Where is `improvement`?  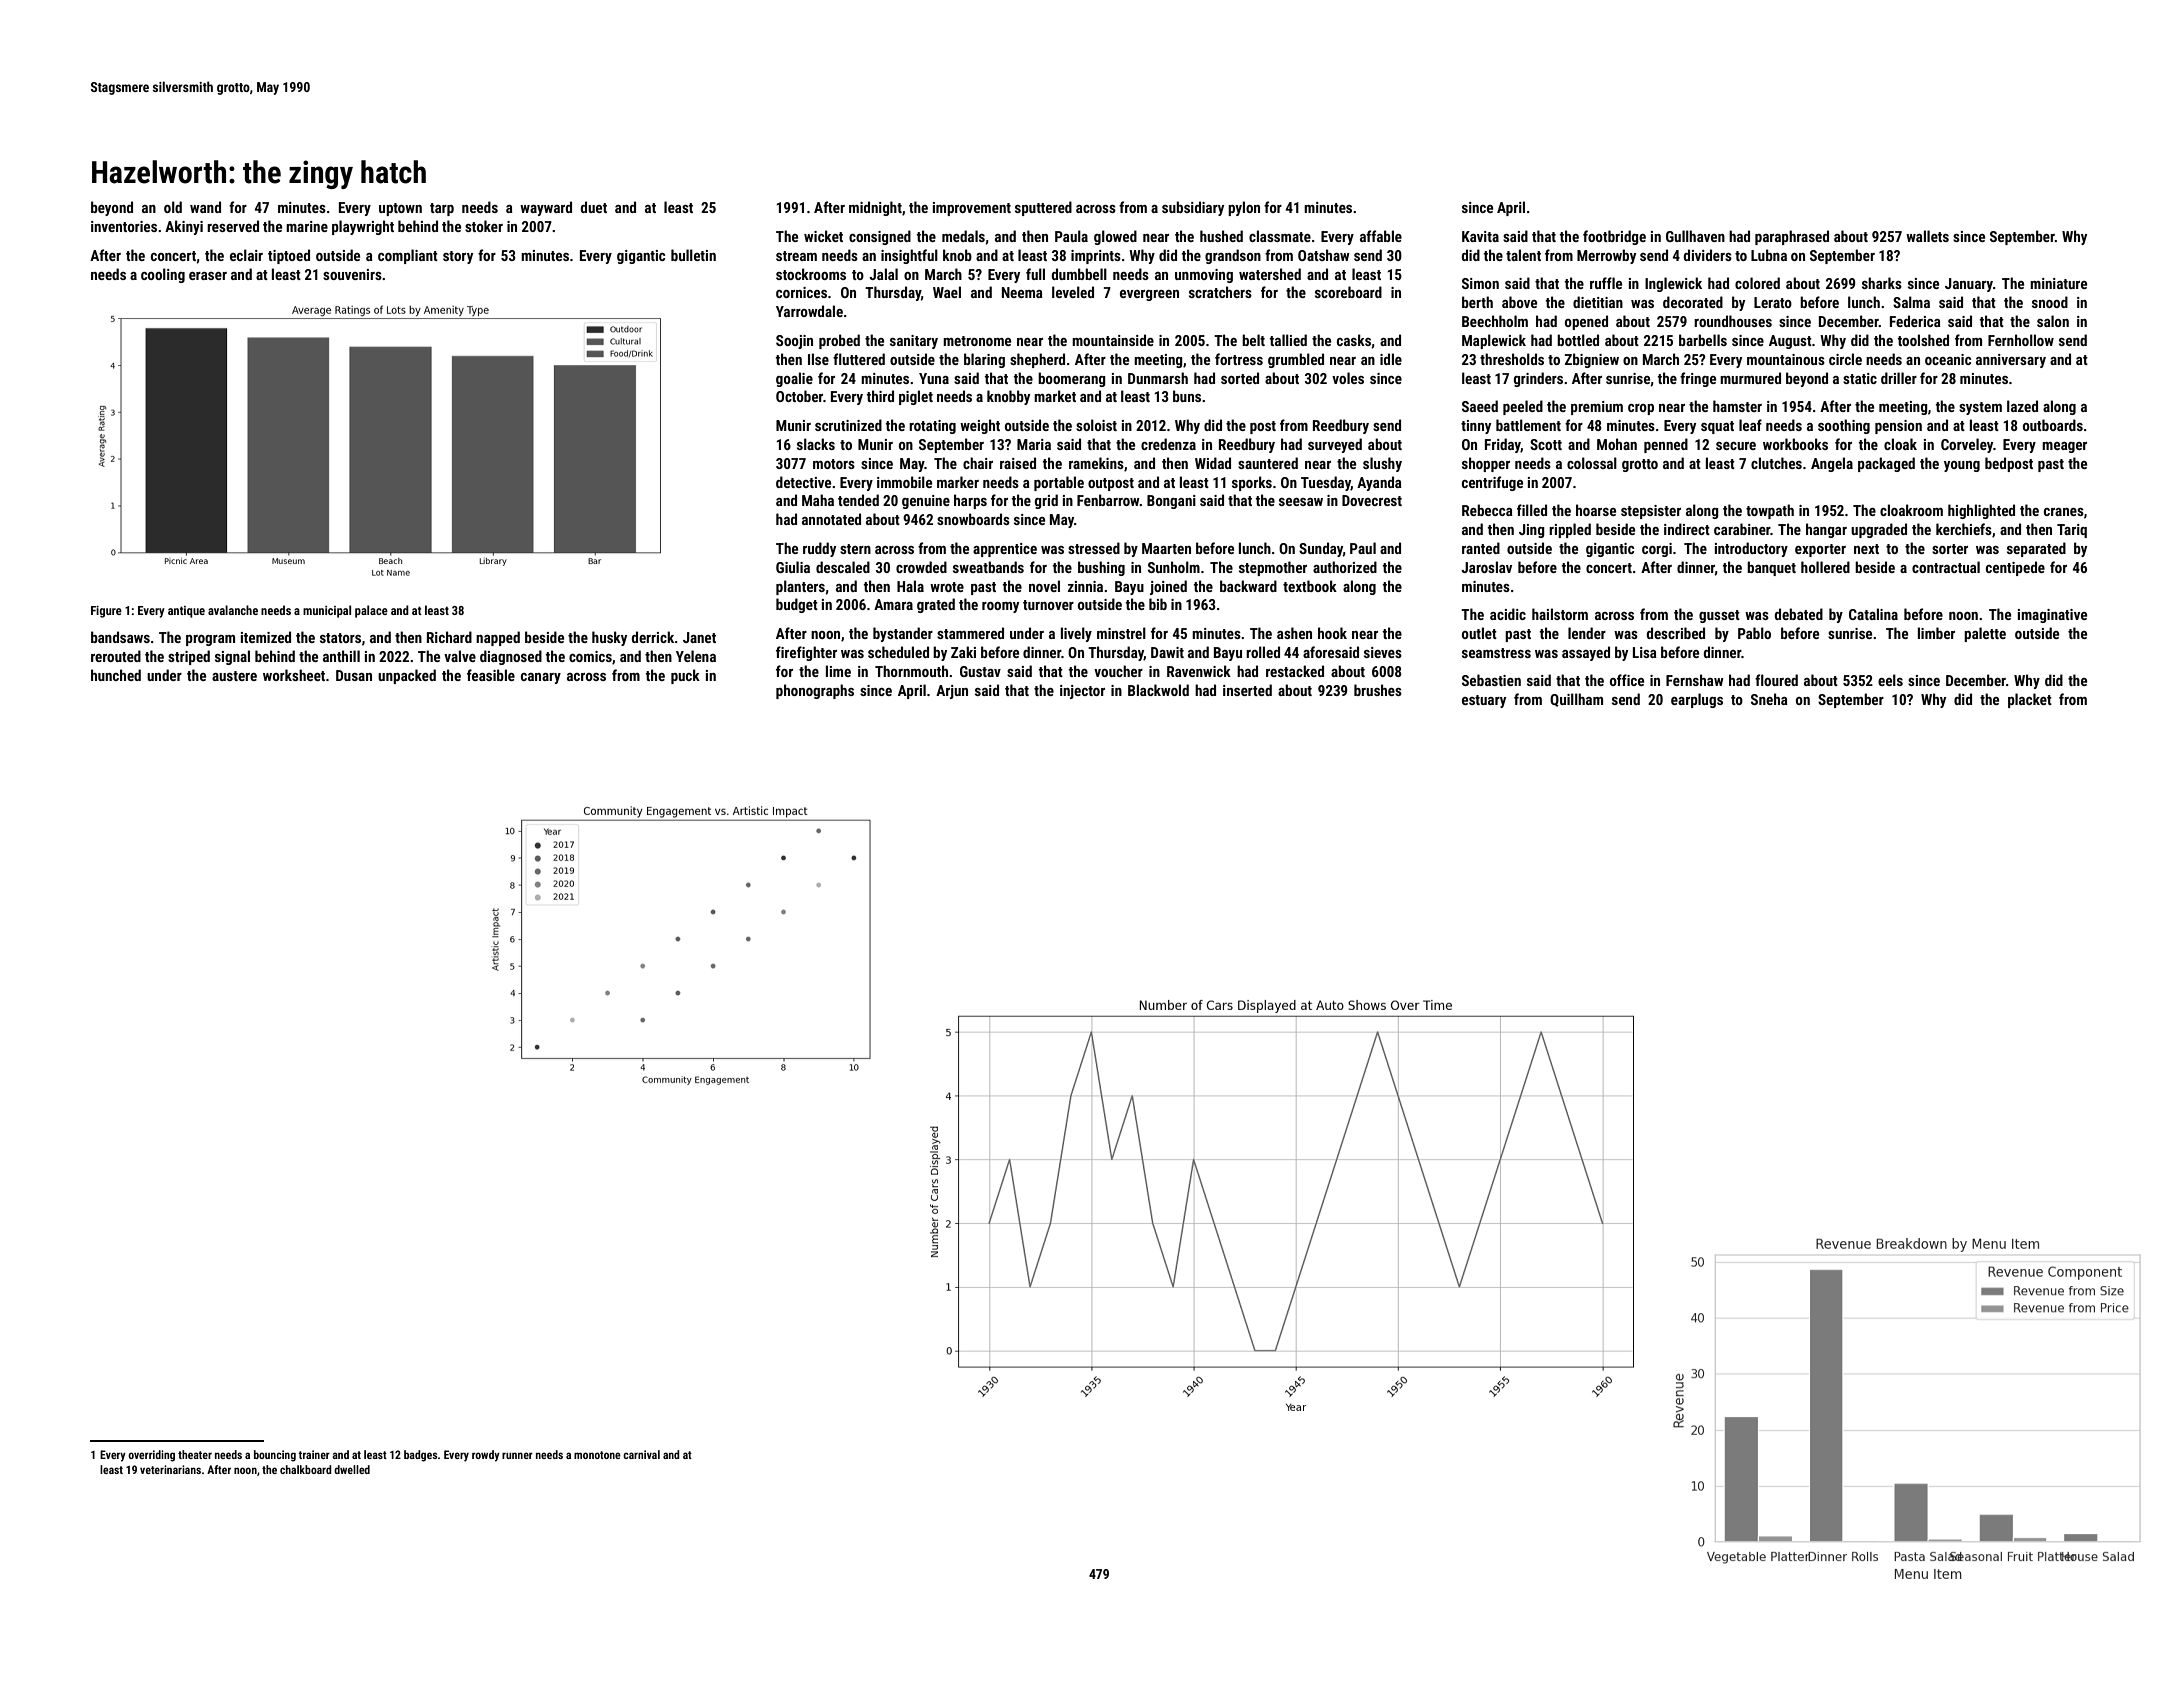
improvement is located at coordinates (972, 209).
